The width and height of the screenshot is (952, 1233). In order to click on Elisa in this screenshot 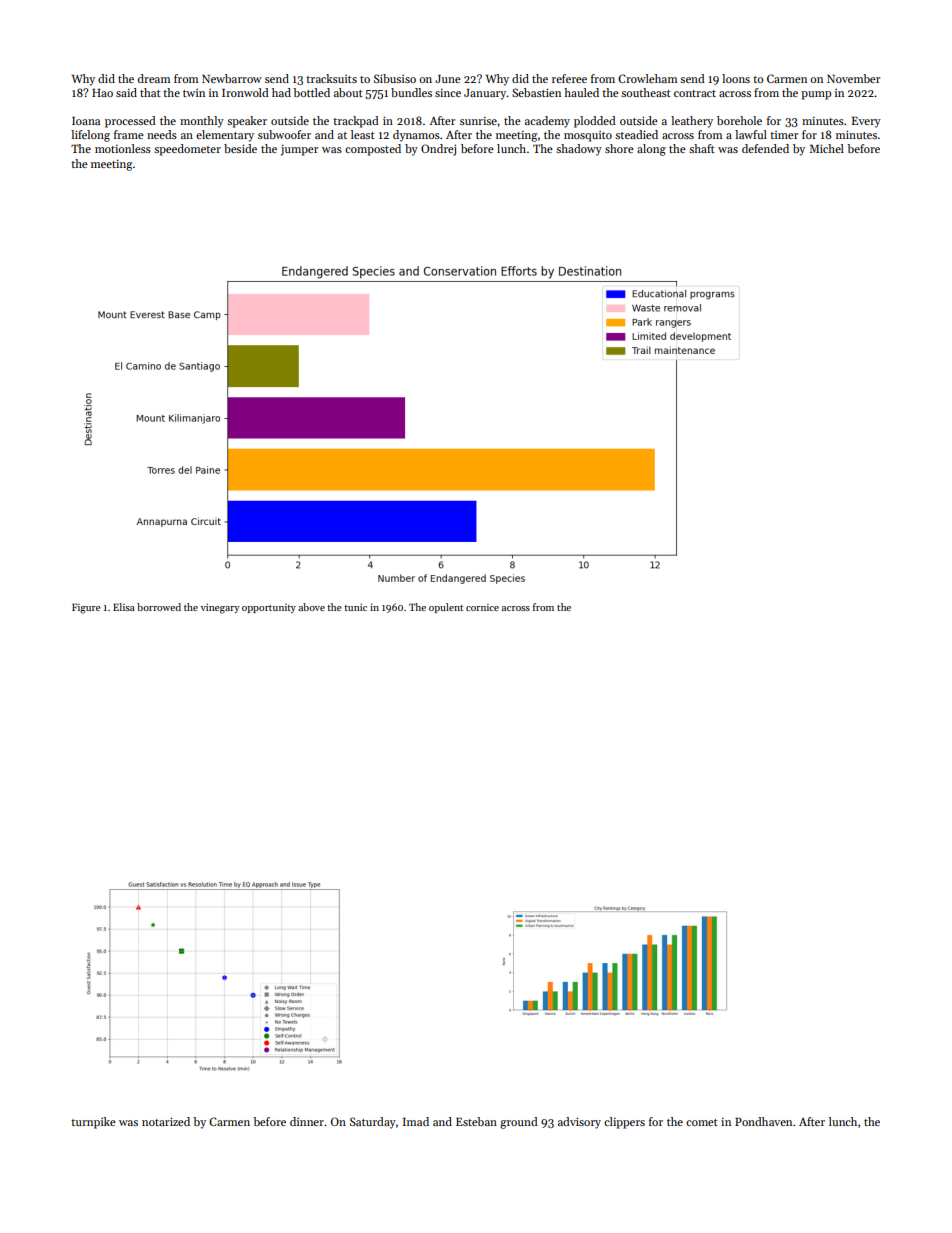, I will do `click(124, 607)`.
